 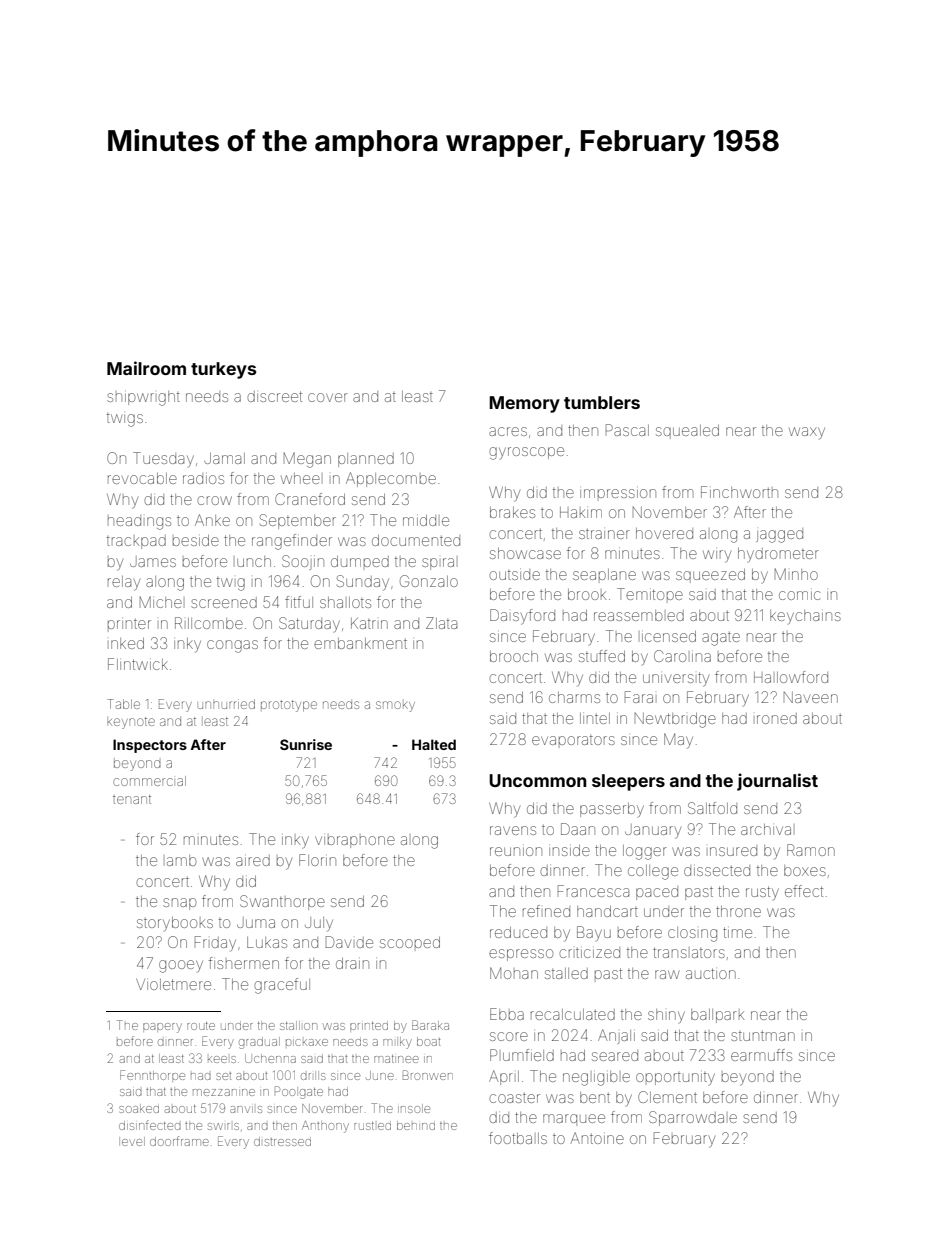 I want to click on Fennthorpe, so click(x=152, y=1075).
